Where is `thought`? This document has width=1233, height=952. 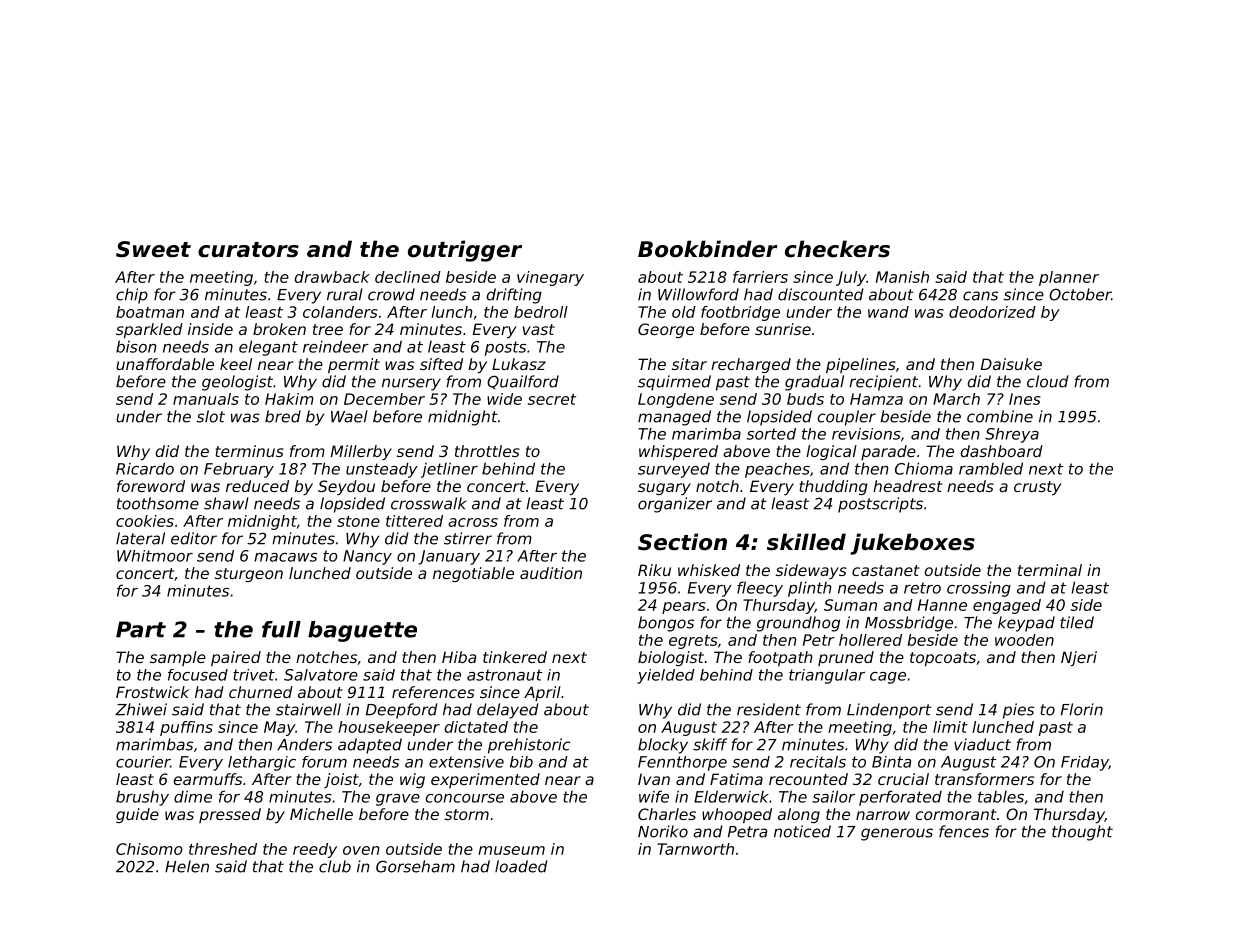
thought is located at coordinates (1082, 833).
